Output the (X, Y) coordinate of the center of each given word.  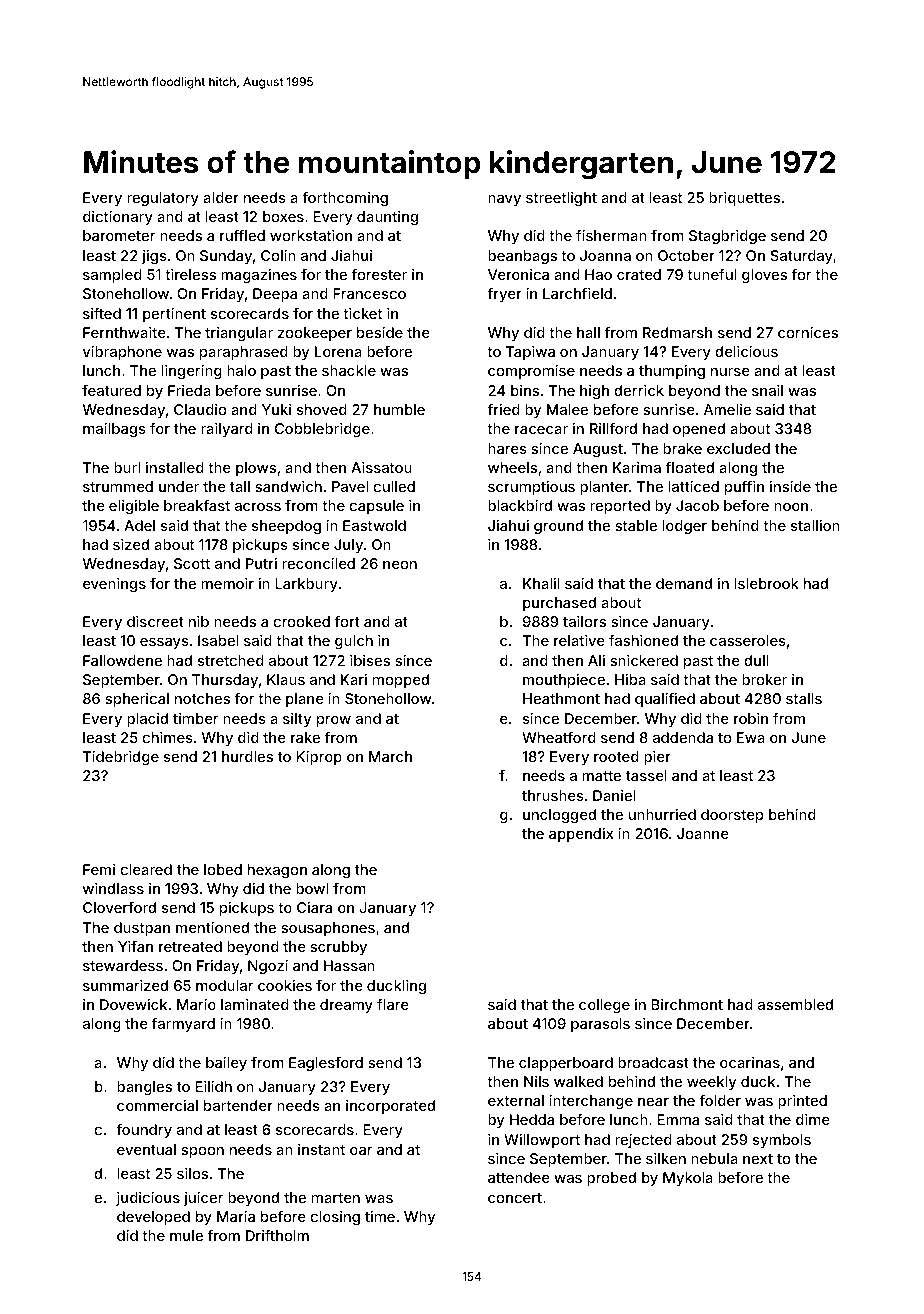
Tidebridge (121, 758)
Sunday (226, 257)
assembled (795, 1004)
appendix (581, 835)
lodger (685, 527)
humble (399, 409)
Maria (236, 1216)
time (380, 1216)
